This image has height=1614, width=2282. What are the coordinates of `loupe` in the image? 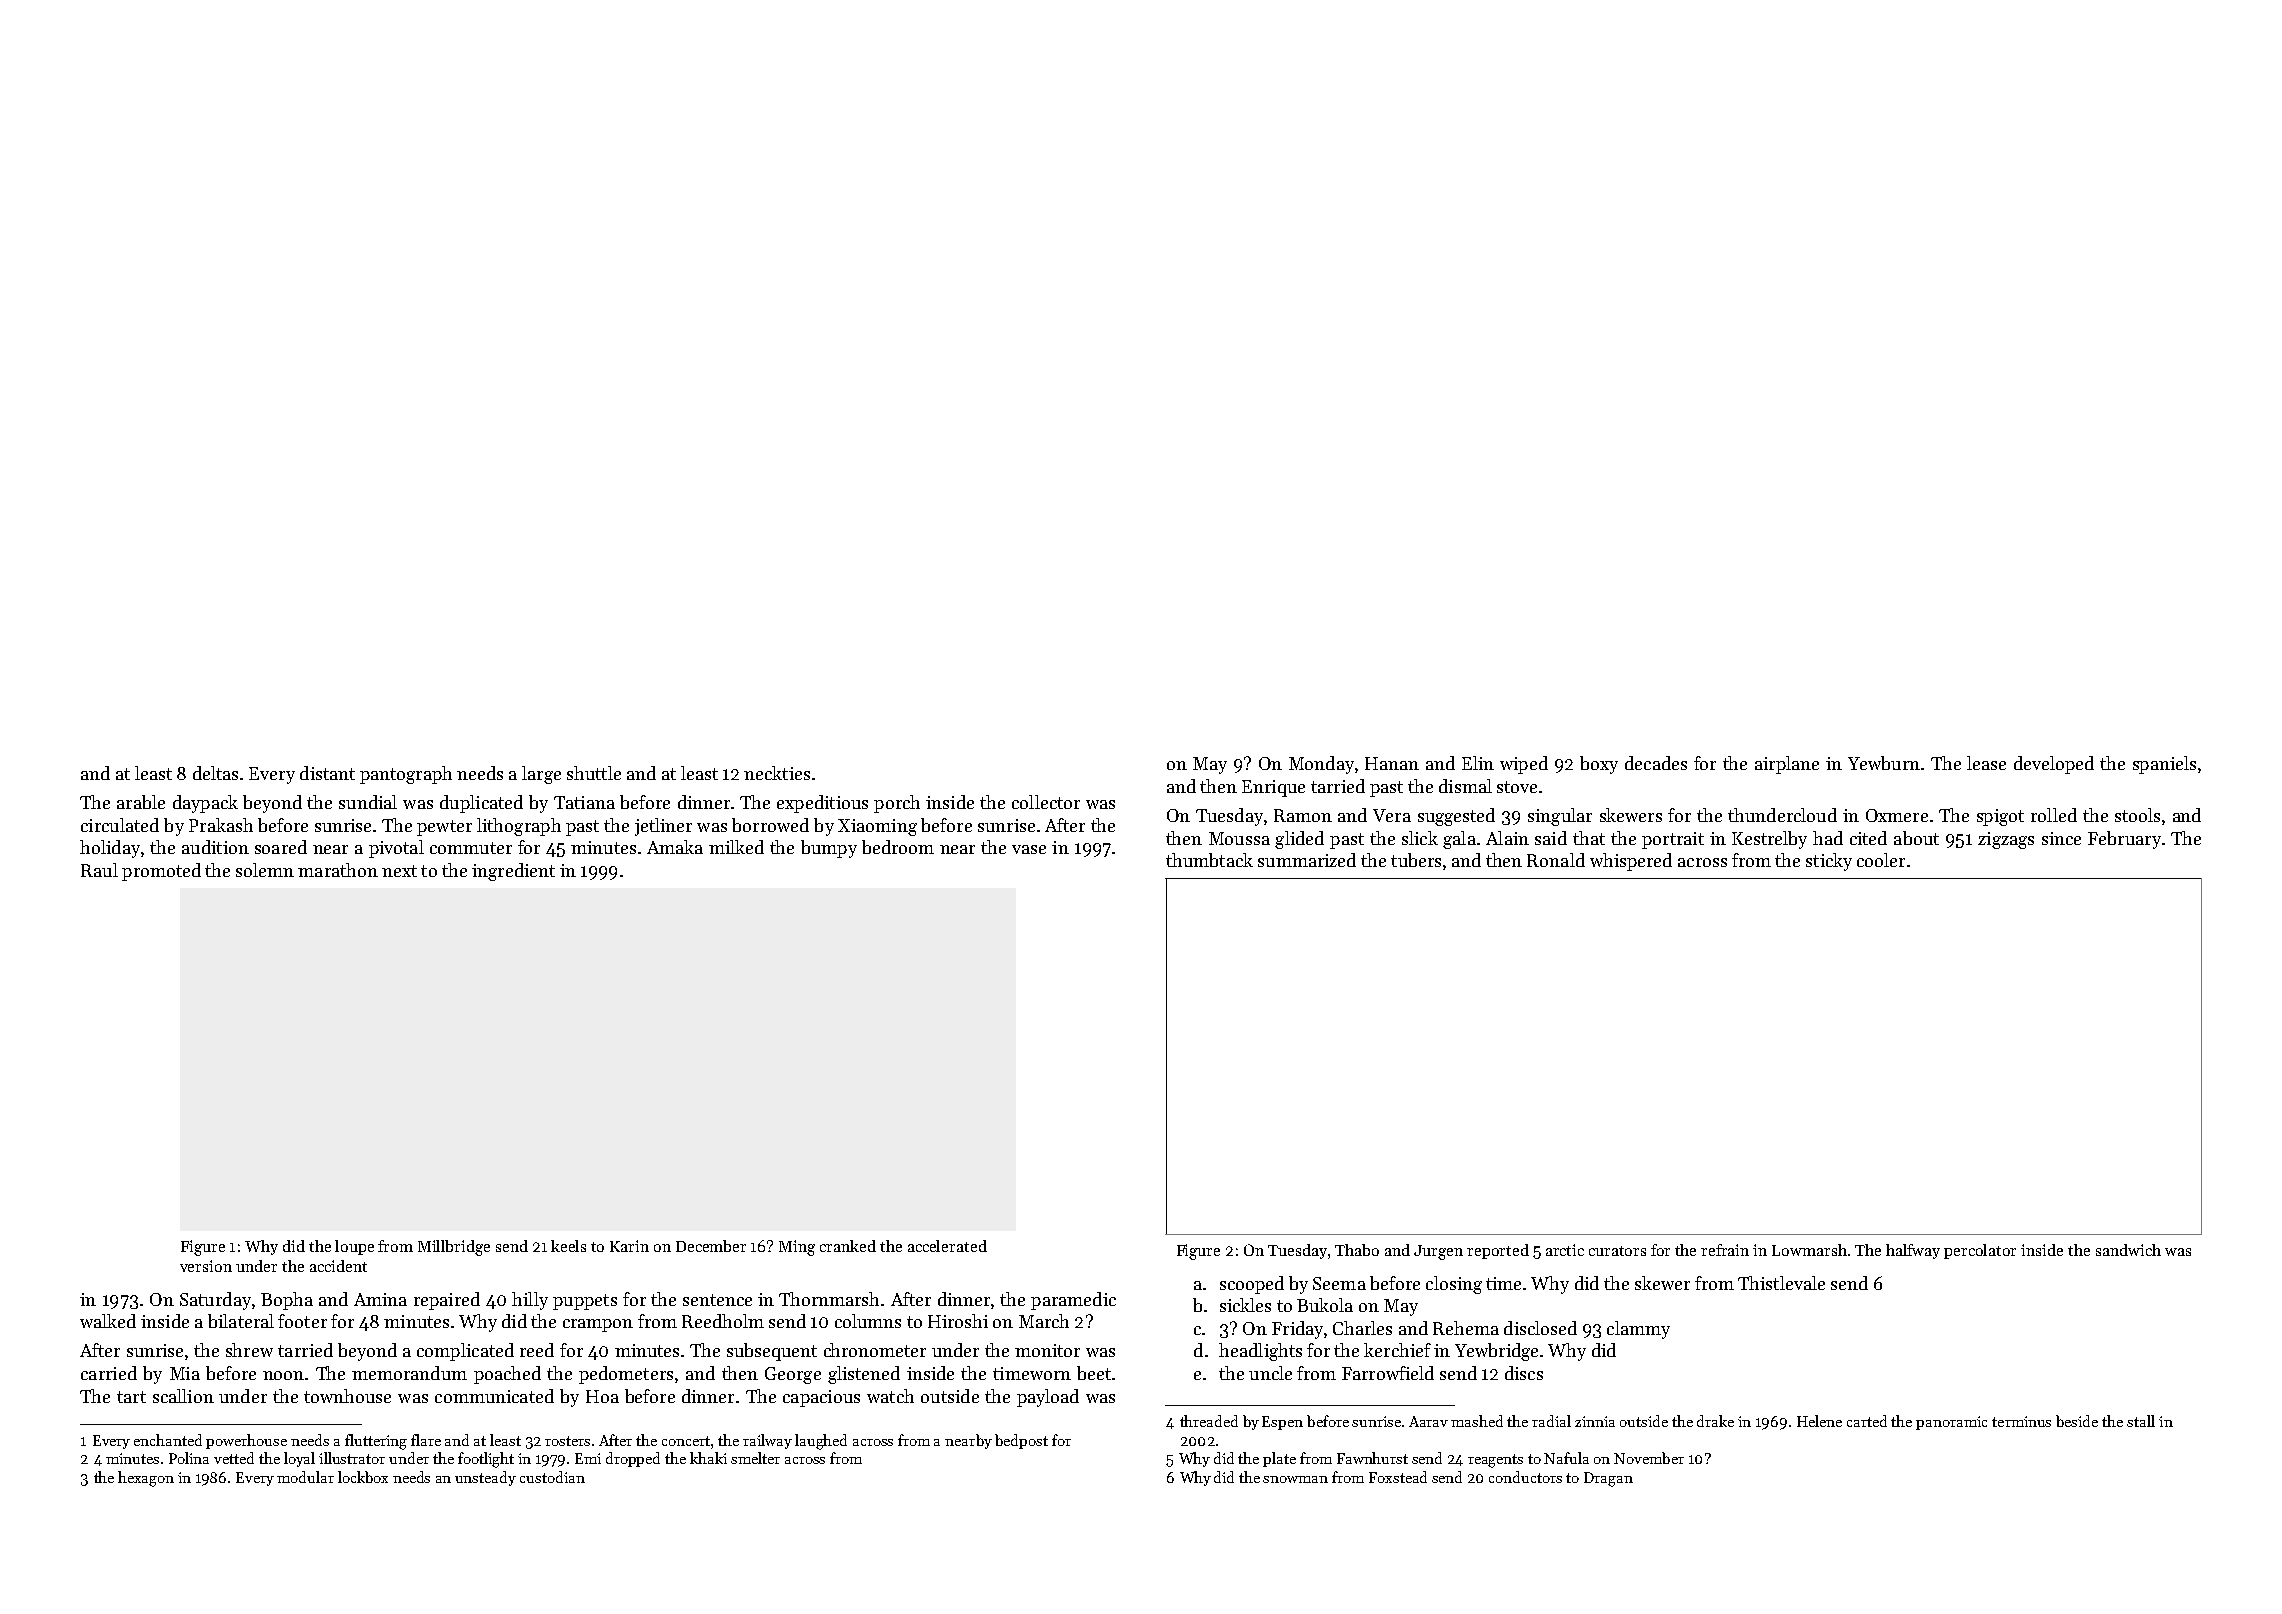 It's located at (354, 1247).
